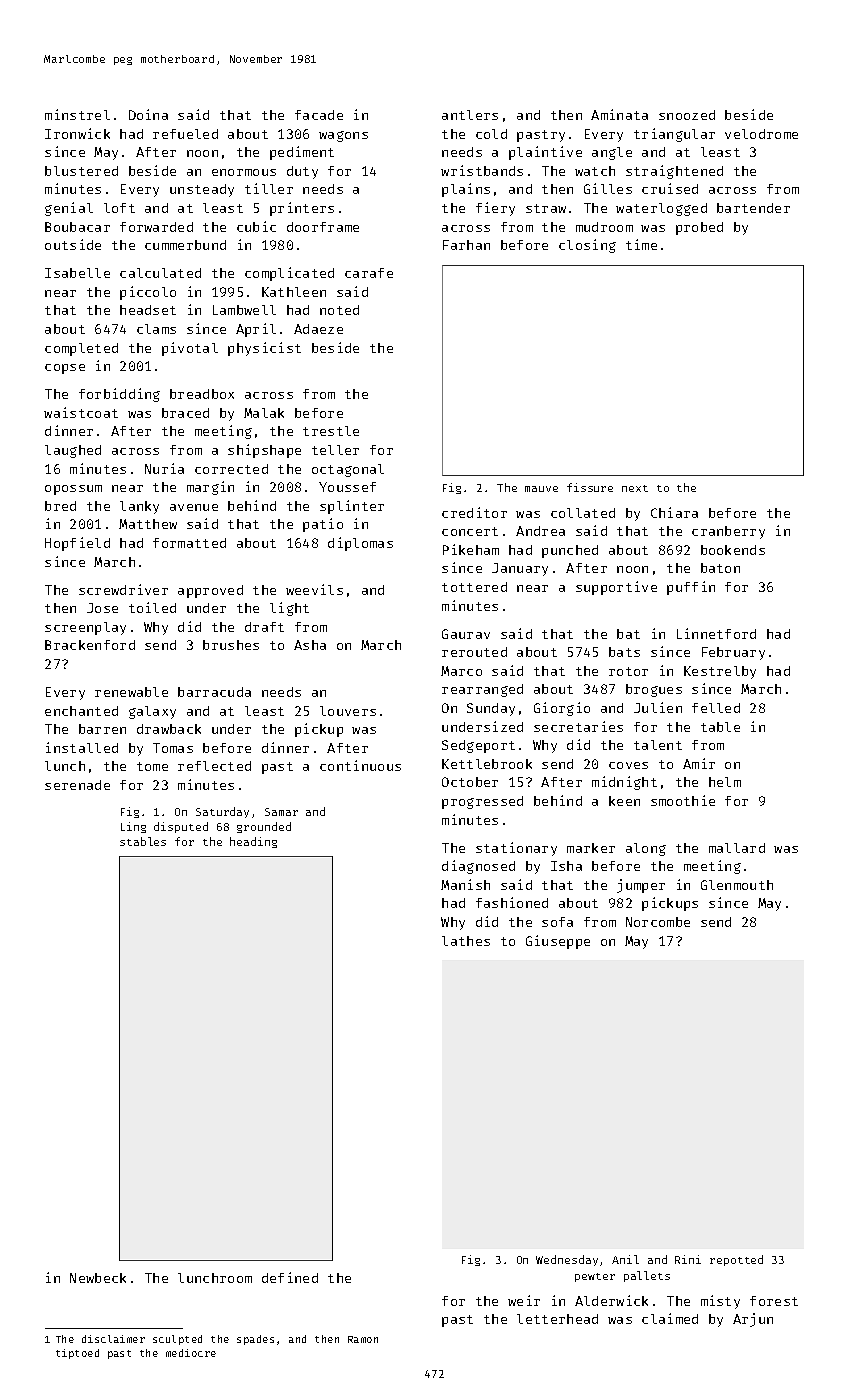  I want to click on defined, so click(290, 1277).
